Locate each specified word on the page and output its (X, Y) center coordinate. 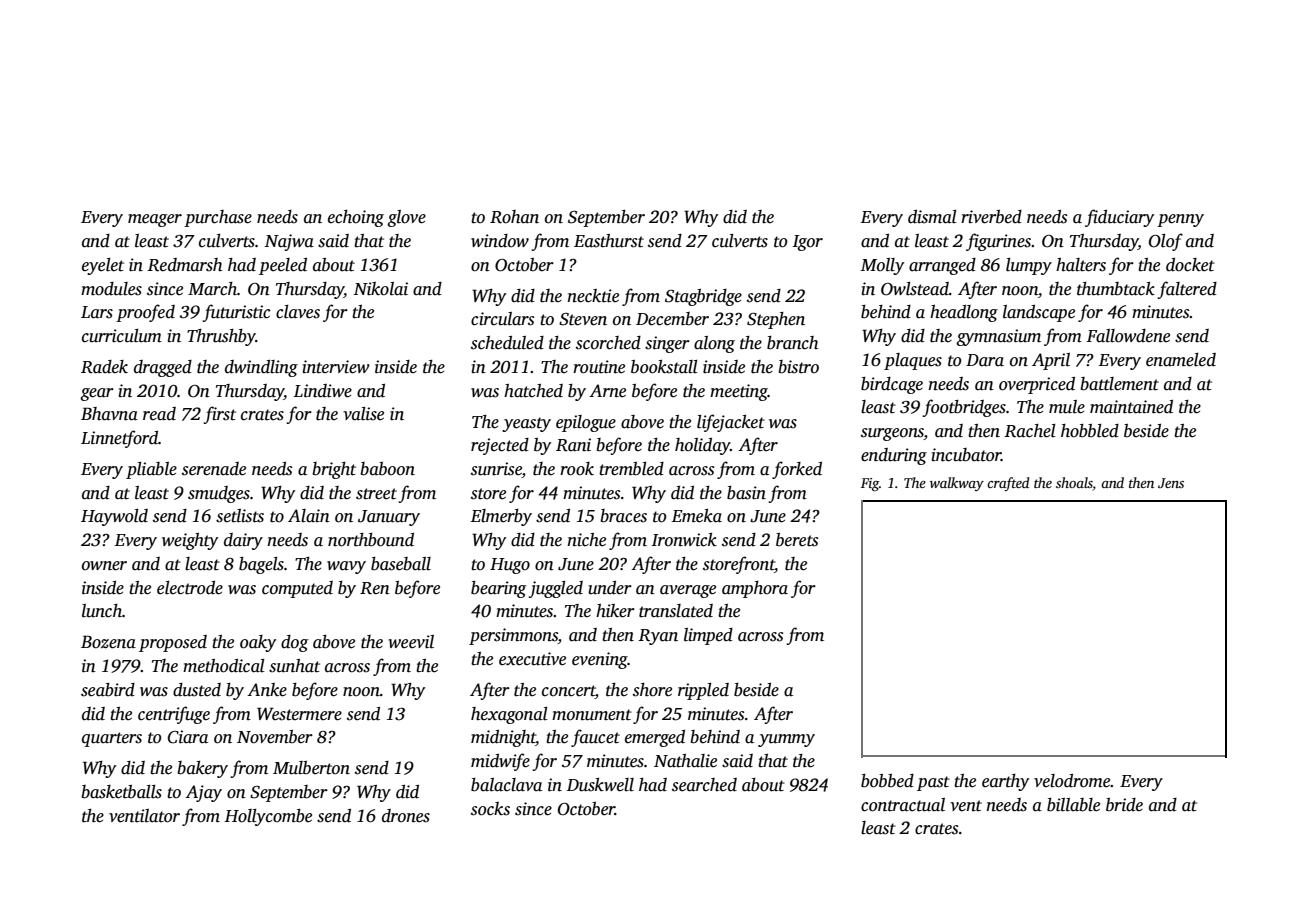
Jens (1171, 483)
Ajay (203, 793)
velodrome (1072, 781)
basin (746, 493)
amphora (755, 589)
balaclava (506, 785)
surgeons (892, 434)
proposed (173, 643)
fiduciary (1119, 218)
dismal (932, 217)
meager (155, 220)
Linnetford (119, 439)
